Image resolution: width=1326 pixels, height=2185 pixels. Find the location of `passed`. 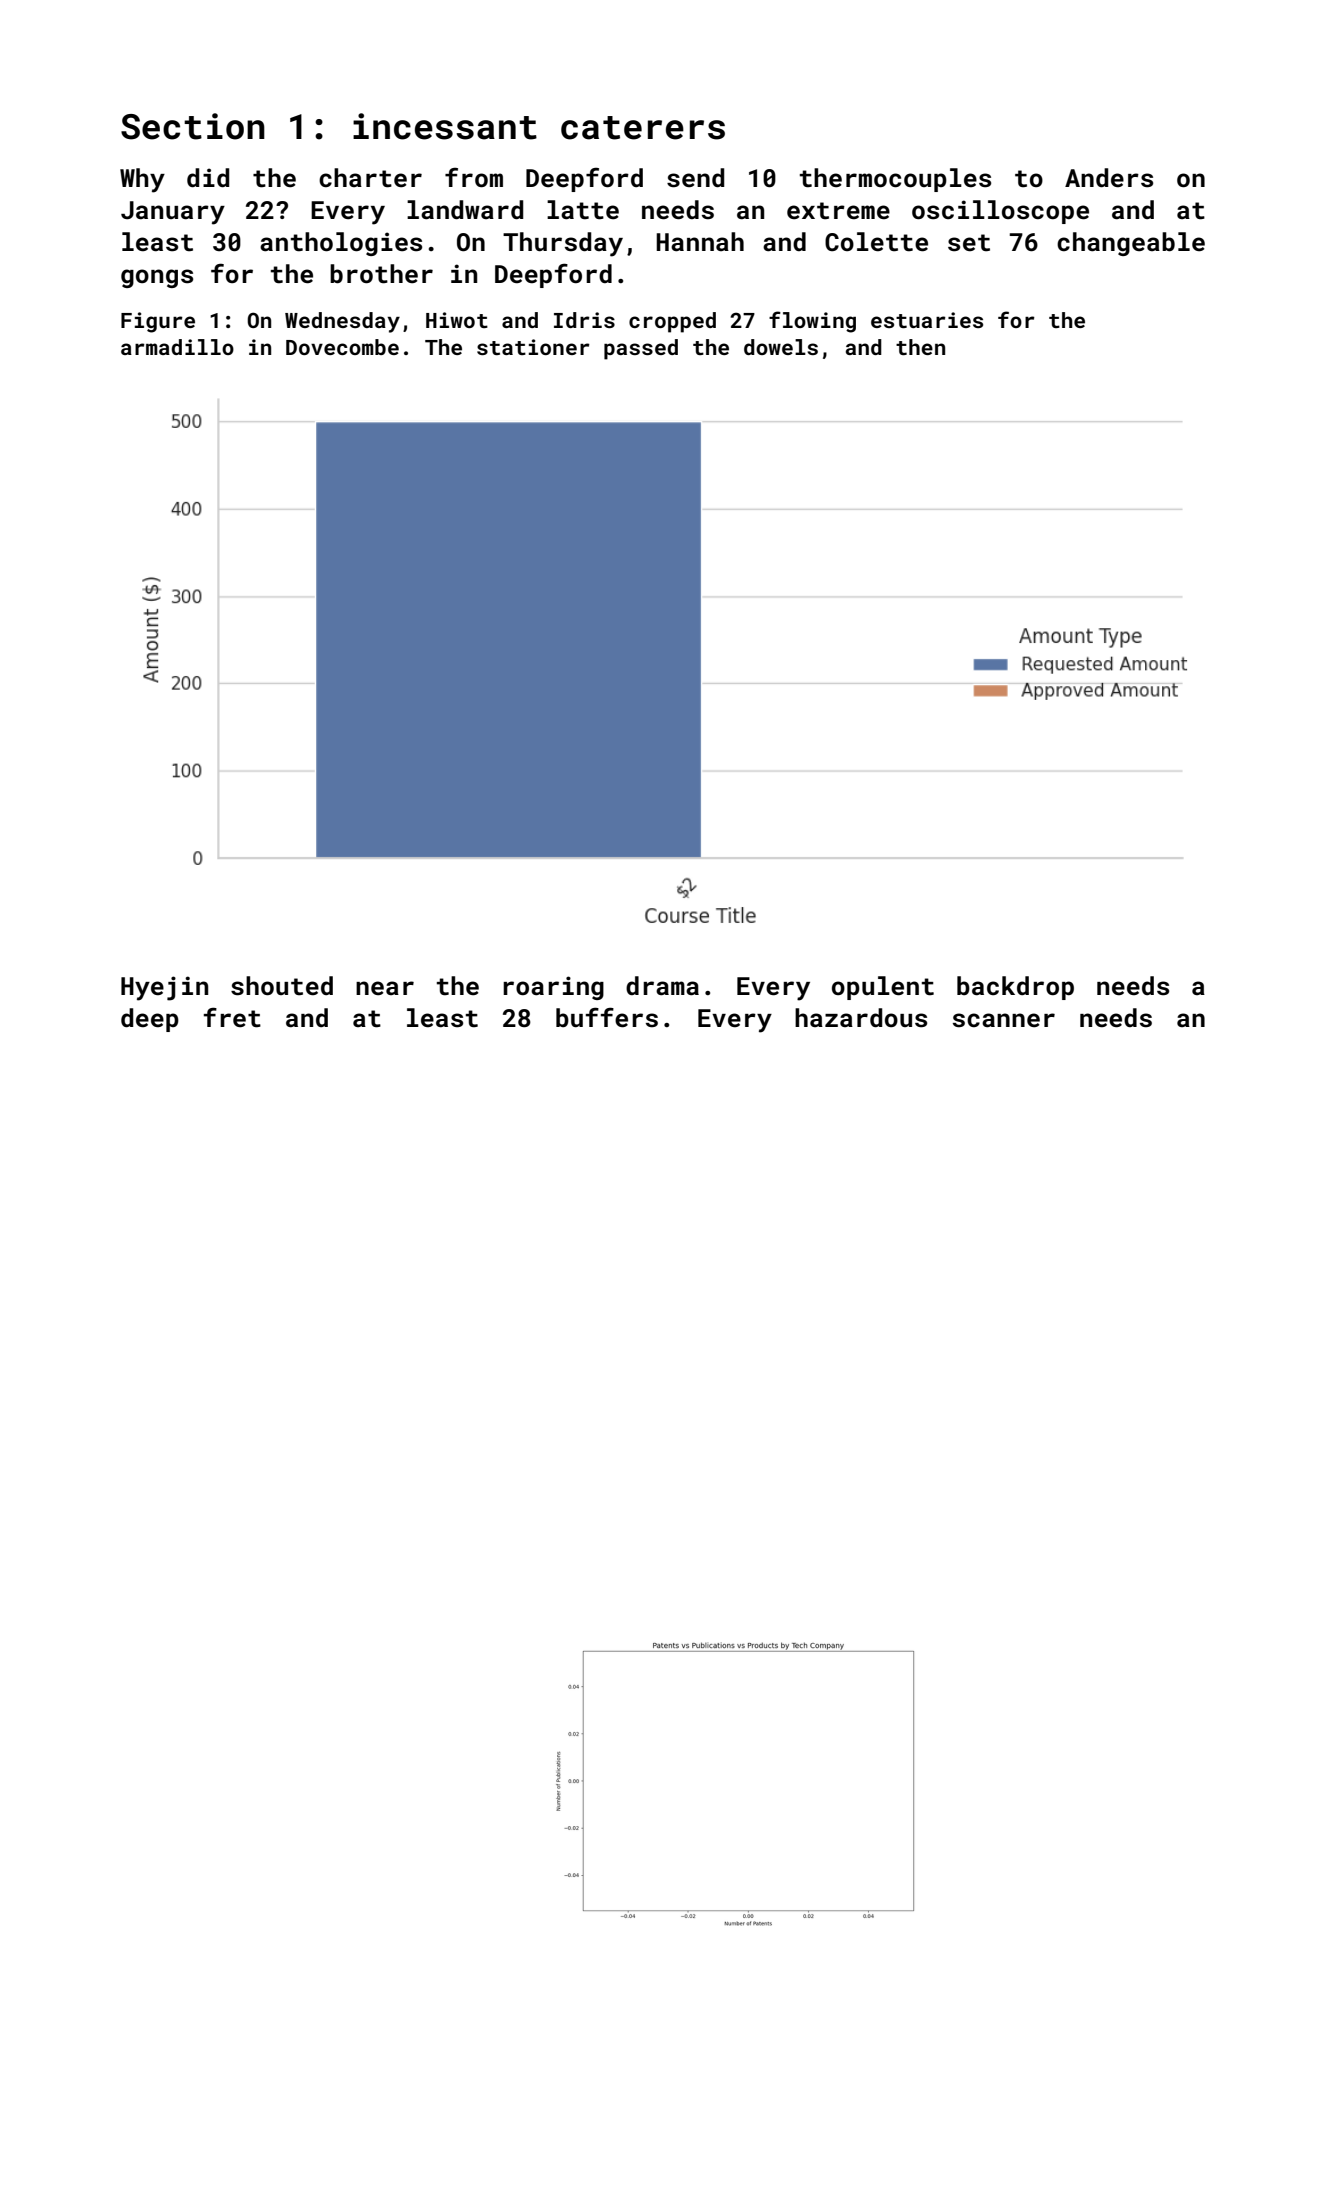

passed is located at coordinates (641, 349).
